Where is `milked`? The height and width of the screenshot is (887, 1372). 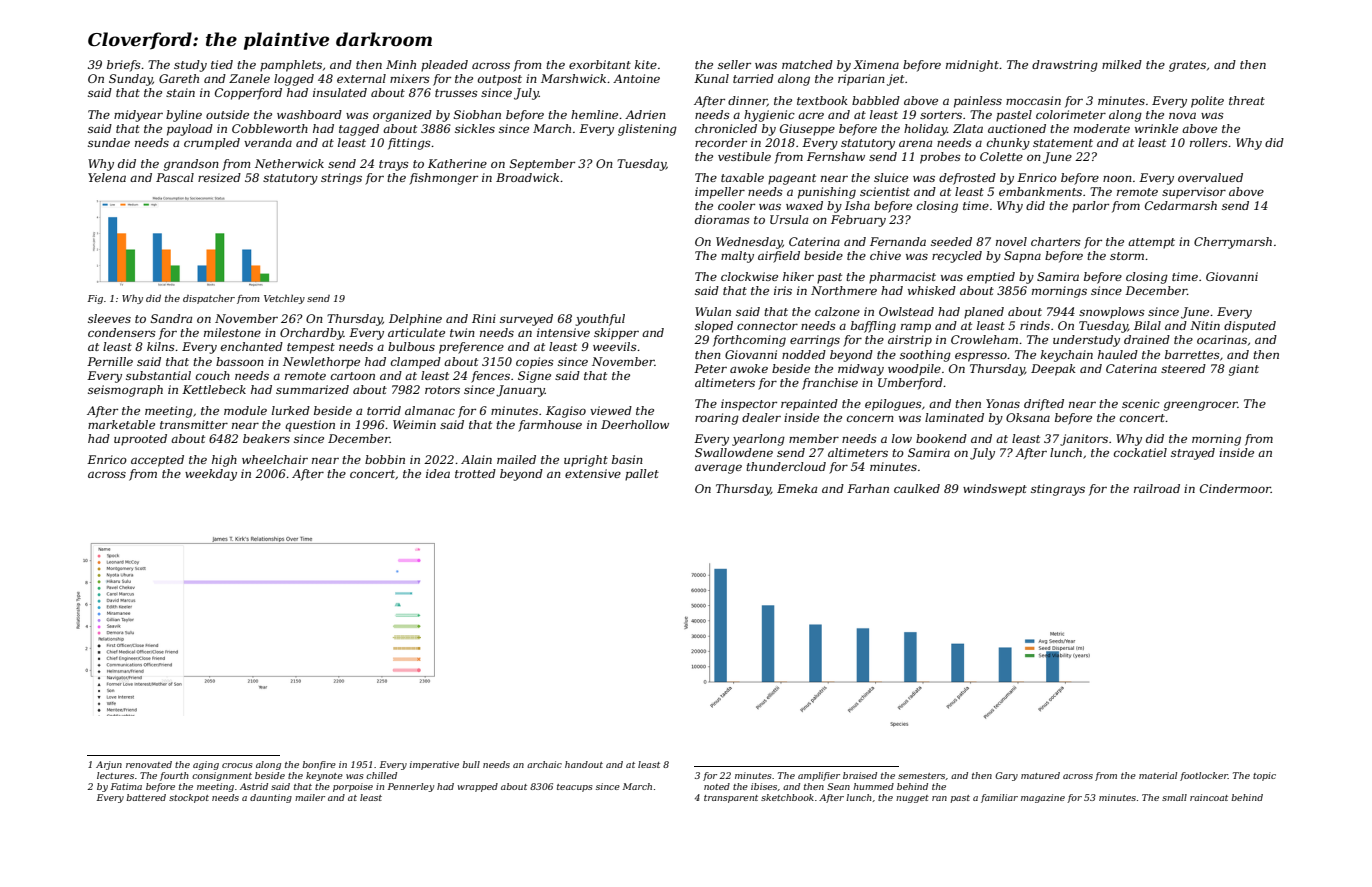 milked is located at coordinates (1122, 64).
